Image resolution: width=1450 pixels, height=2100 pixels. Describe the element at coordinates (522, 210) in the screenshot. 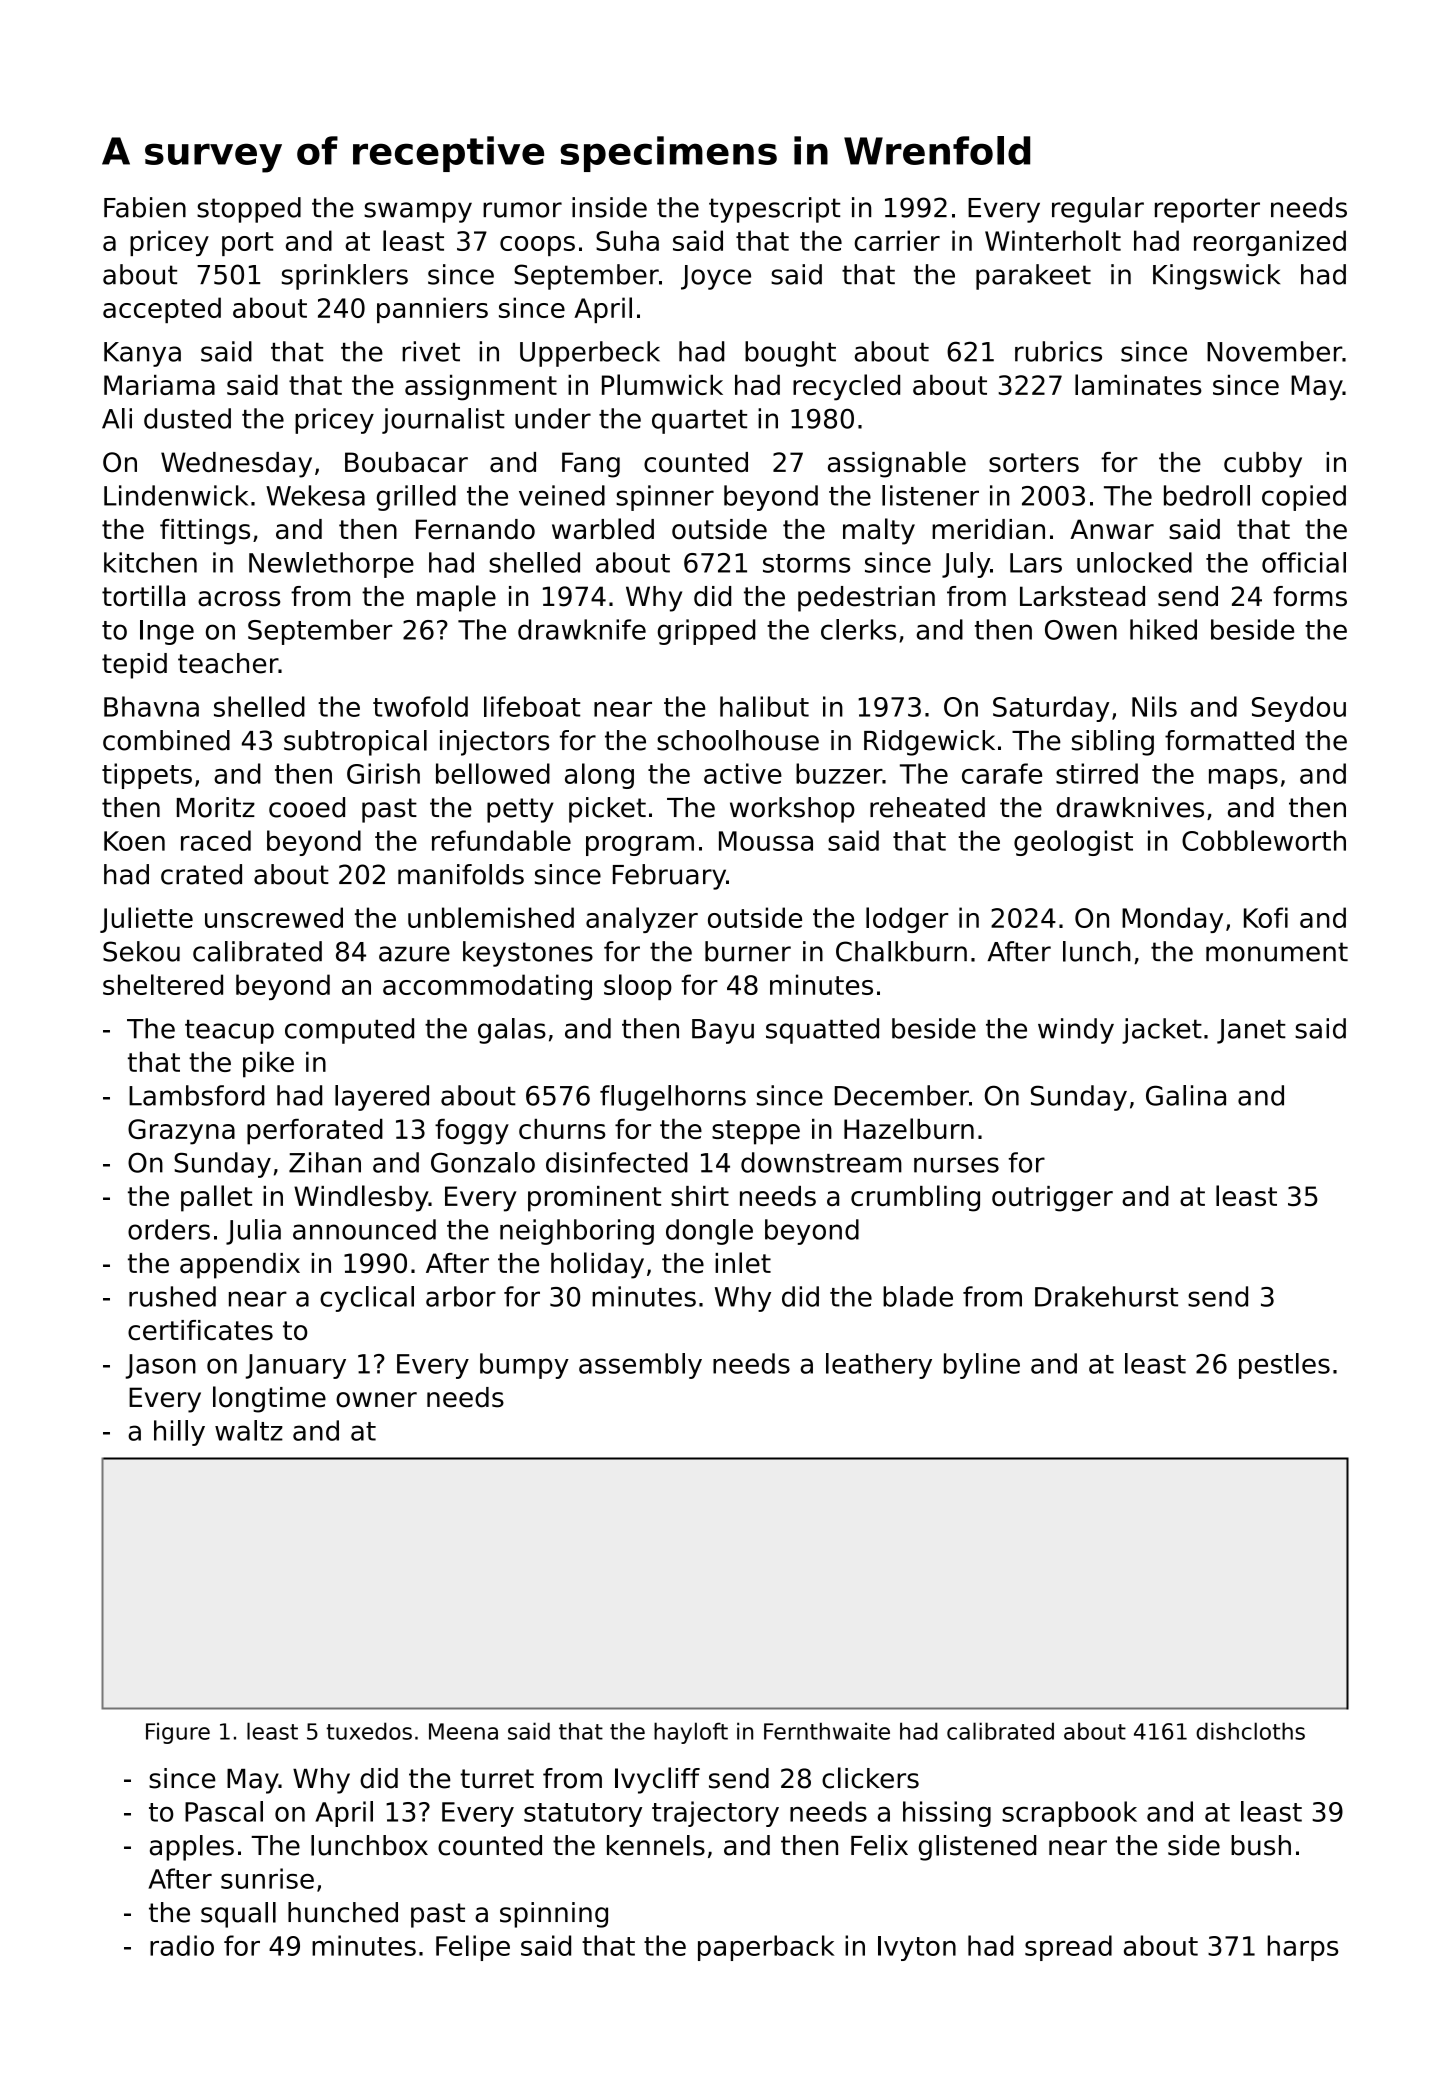

I see `rumor` at that location.
